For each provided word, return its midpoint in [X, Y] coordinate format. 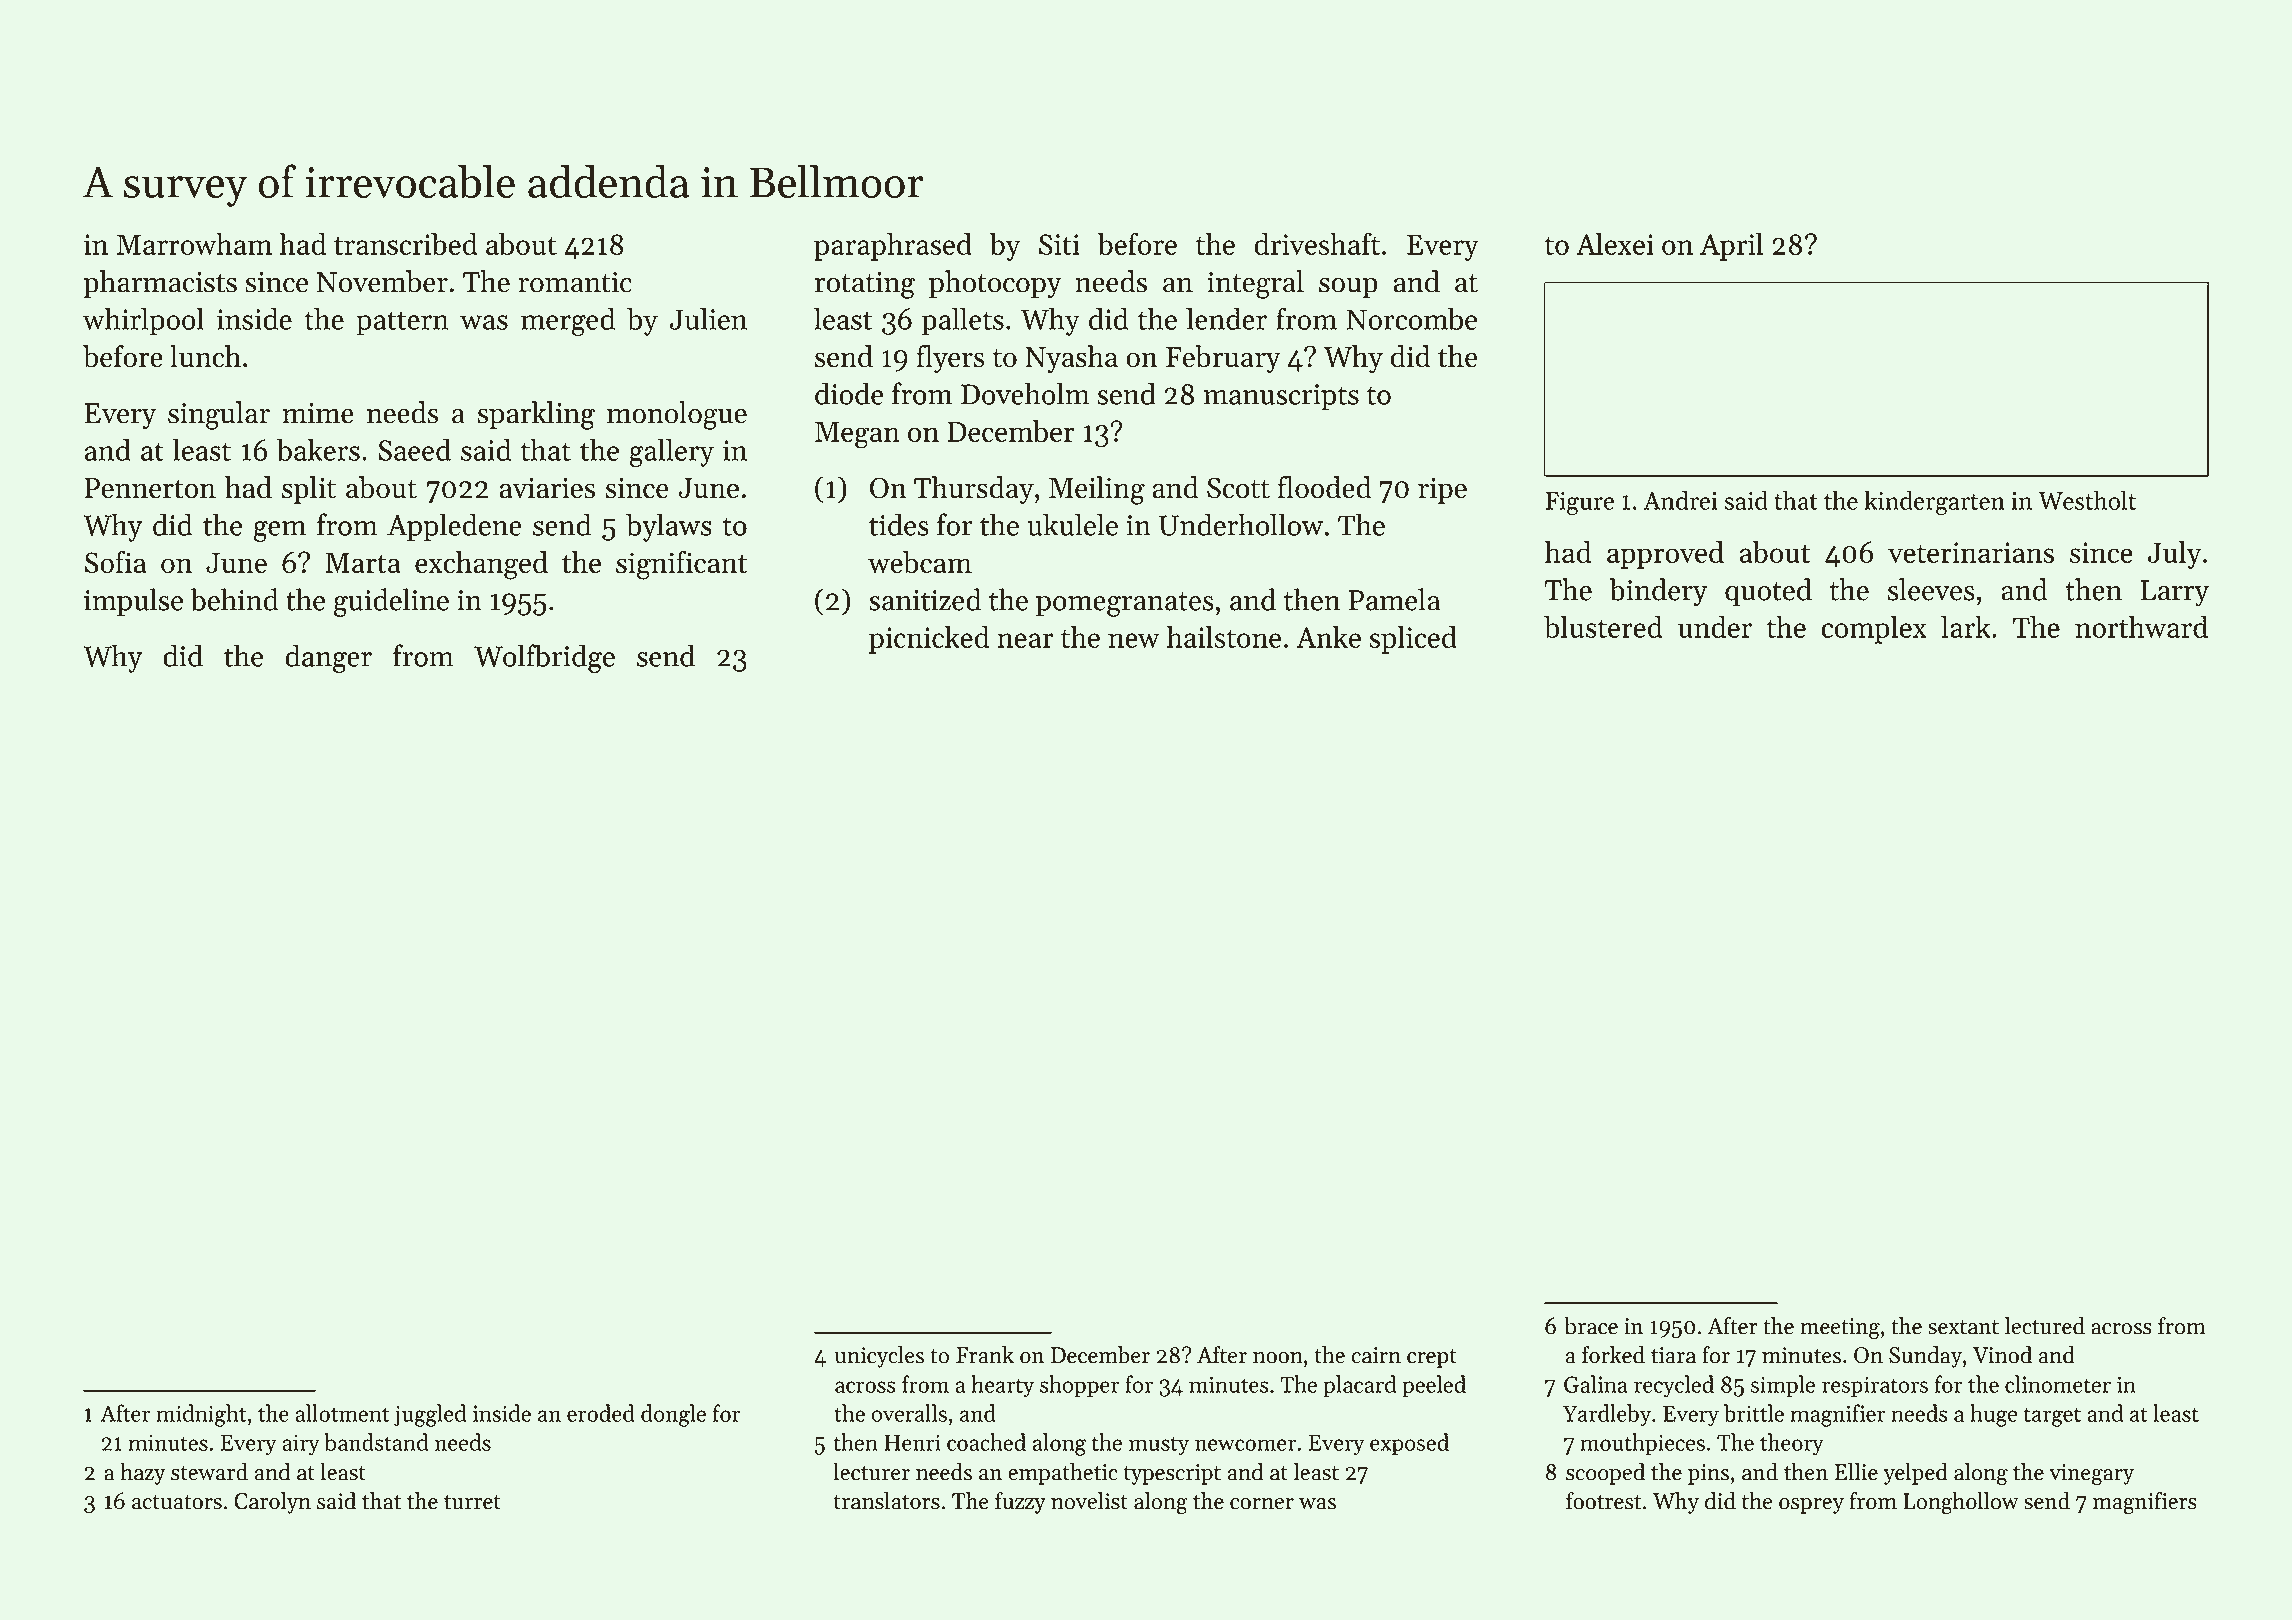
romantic [575, 282]
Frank [985, 1355]
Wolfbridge [544, 658]
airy [301, 1444]
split [309, 490]
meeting [1840, 1329]
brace [1591, 1326]
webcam [920, 562]
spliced [1413, 640]
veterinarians [1971, 552]
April [1731, 247]
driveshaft [1317, 243]
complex [1874, 630]
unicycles [879, 1357]
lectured [2045, 1326]
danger [328, 658]
